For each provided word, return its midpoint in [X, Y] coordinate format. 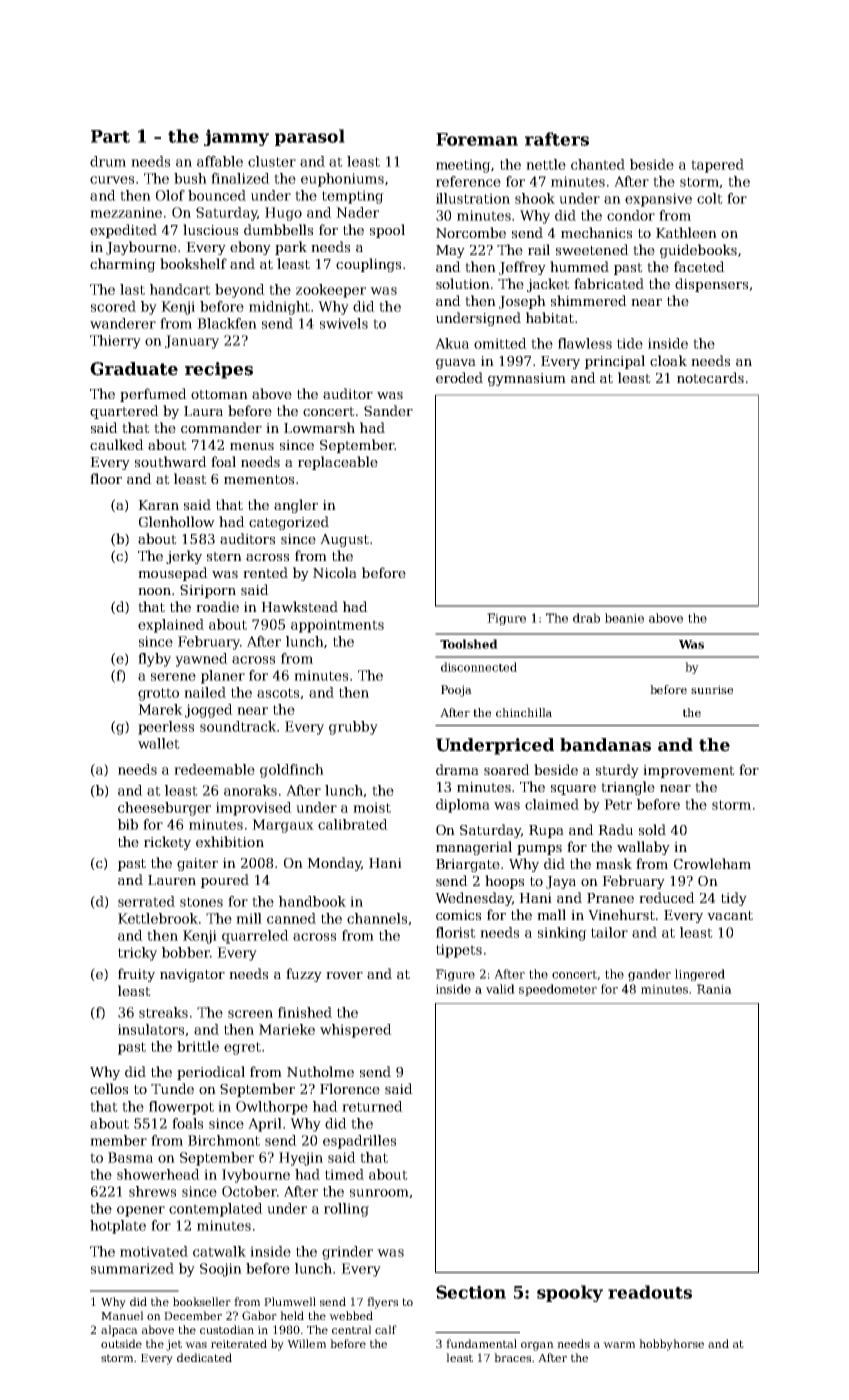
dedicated [204, 1357]
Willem [306, 1343]
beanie [624, 618]
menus [252, 446]
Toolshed [469, 644]
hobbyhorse [671, 1345]
